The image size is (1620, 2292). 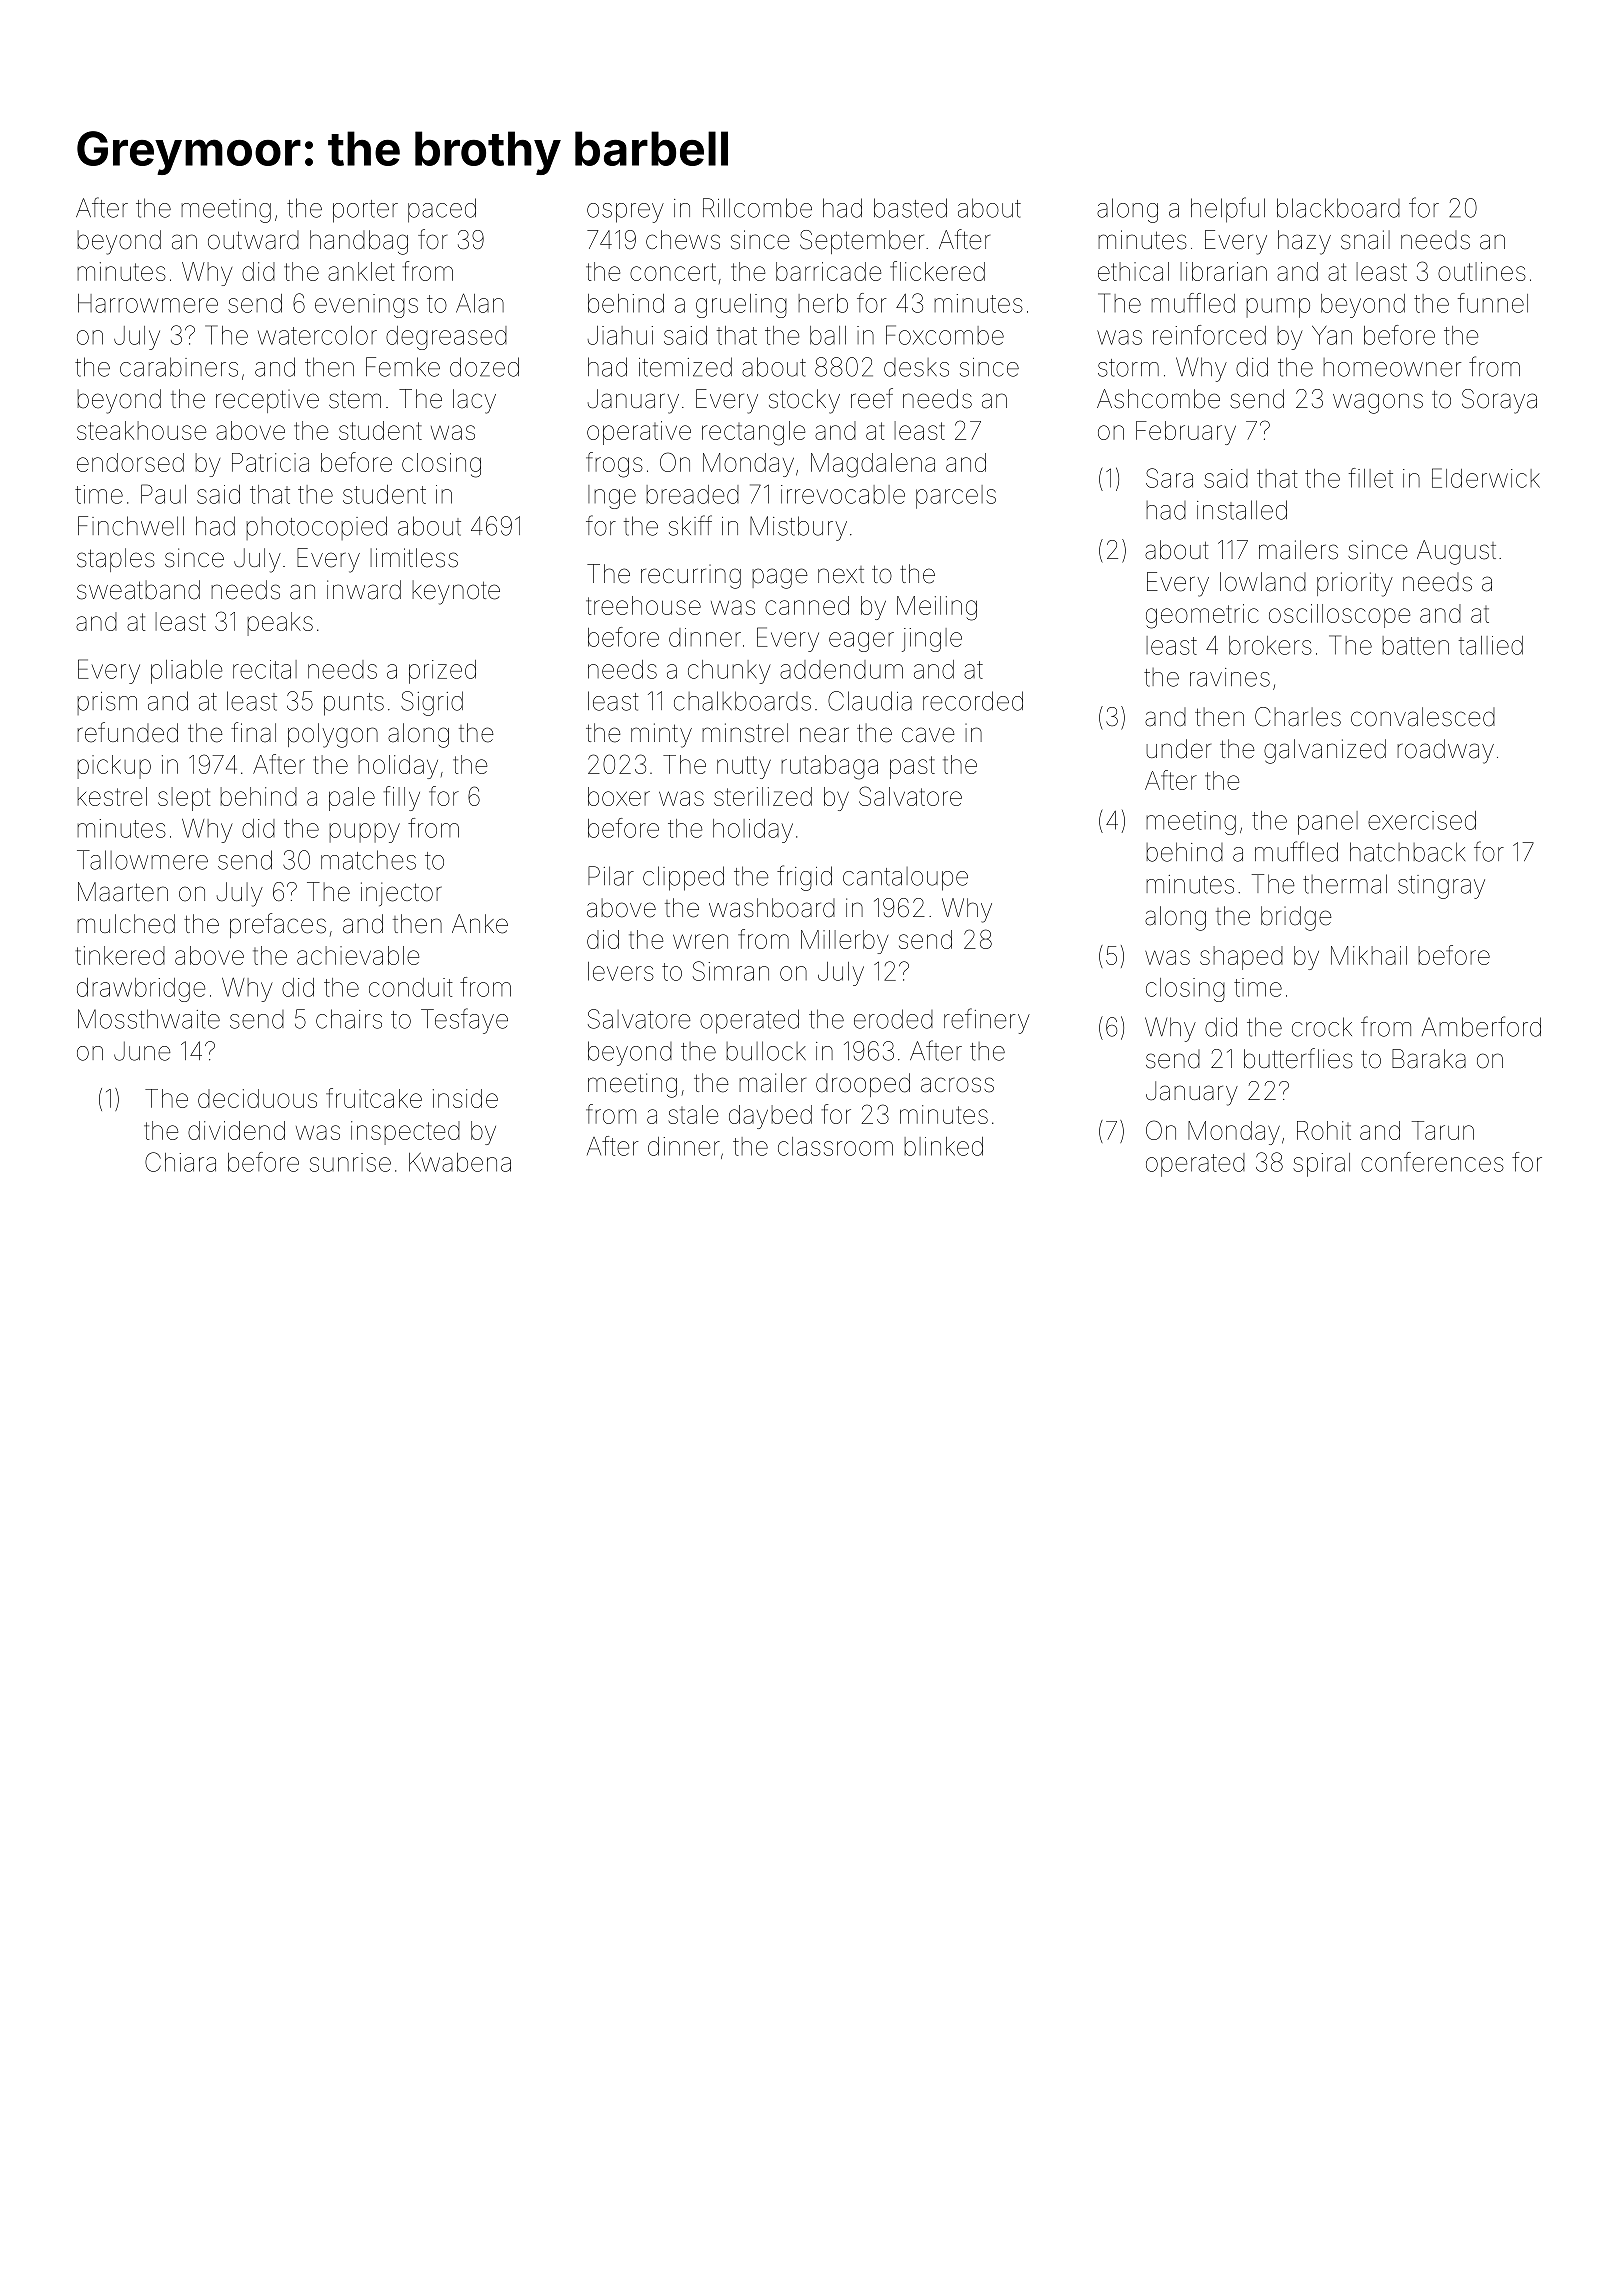 I want to click on past, so click(x=912, y=767).
